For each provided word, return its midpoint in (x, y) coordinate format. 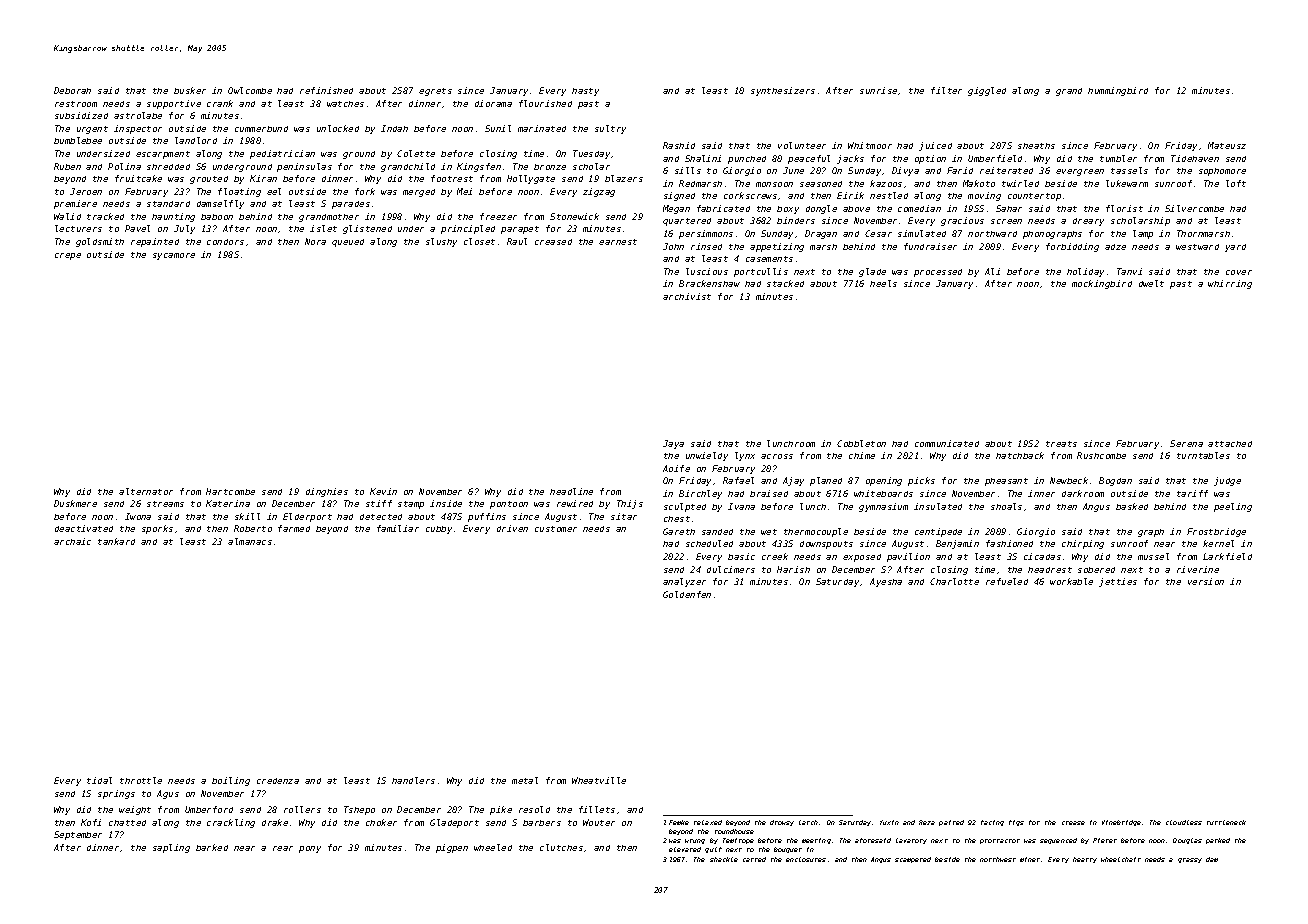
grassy (1190, 860)
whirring (1230, 284)
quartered (687, 222)
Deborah (72, 90)
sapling (171, 848)
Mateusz (1227, 145)
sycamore (174, 256)
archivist (687, 296)
